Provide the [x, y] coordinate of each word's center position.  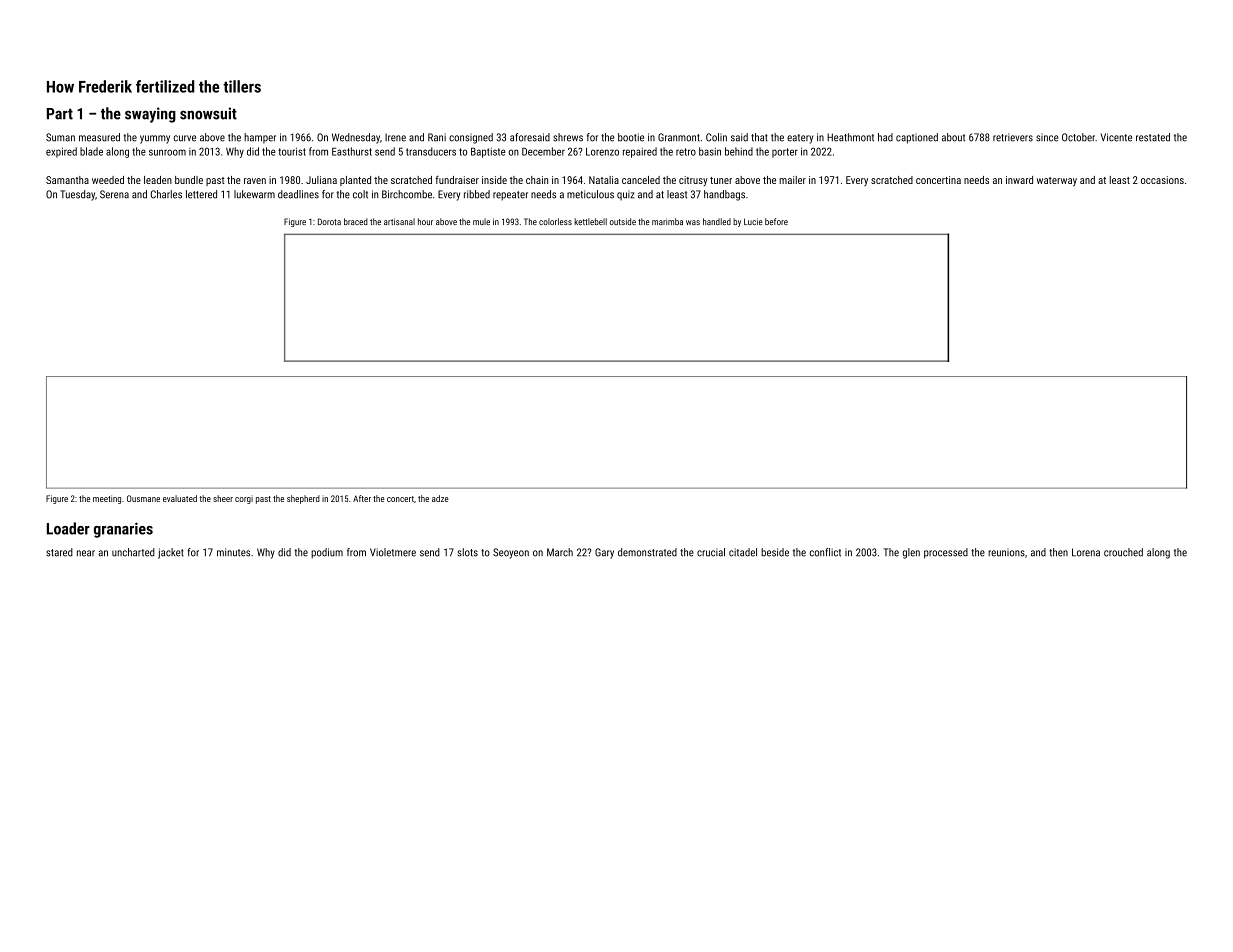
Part [60, 114]
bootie [631, 137]
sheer [223, 498]
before [776, 221]
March [560, 552]
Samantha [67, 180]
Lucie [753, 221]
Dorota [329, 221]
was [693, 222]
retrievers [1013, 137]
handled [717, 221]
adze [440, 498]
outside [623, 221]
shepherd [303, 499]
